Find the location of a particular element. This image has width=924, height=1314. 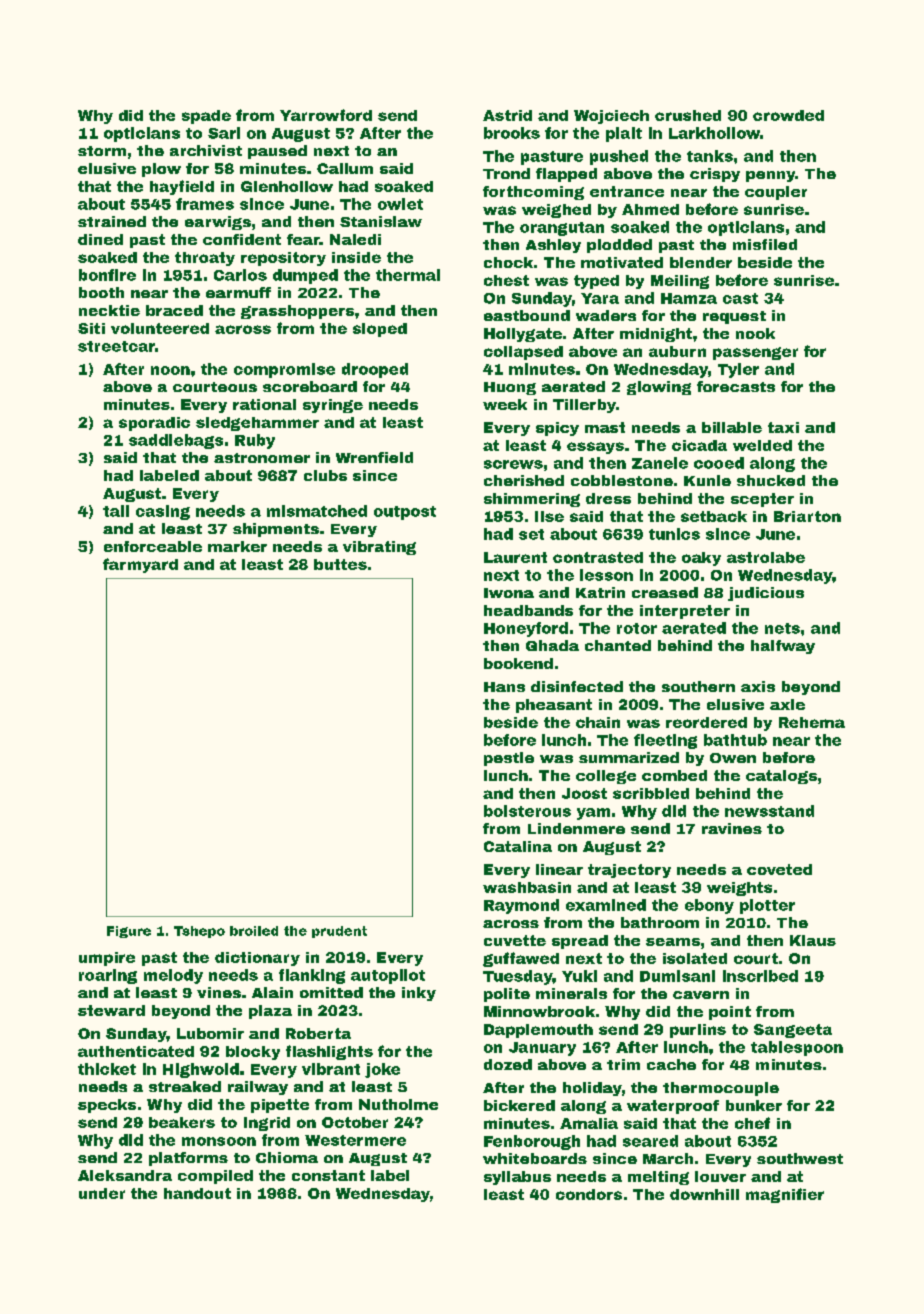

southwest is located at coordinates (800, 1158).
